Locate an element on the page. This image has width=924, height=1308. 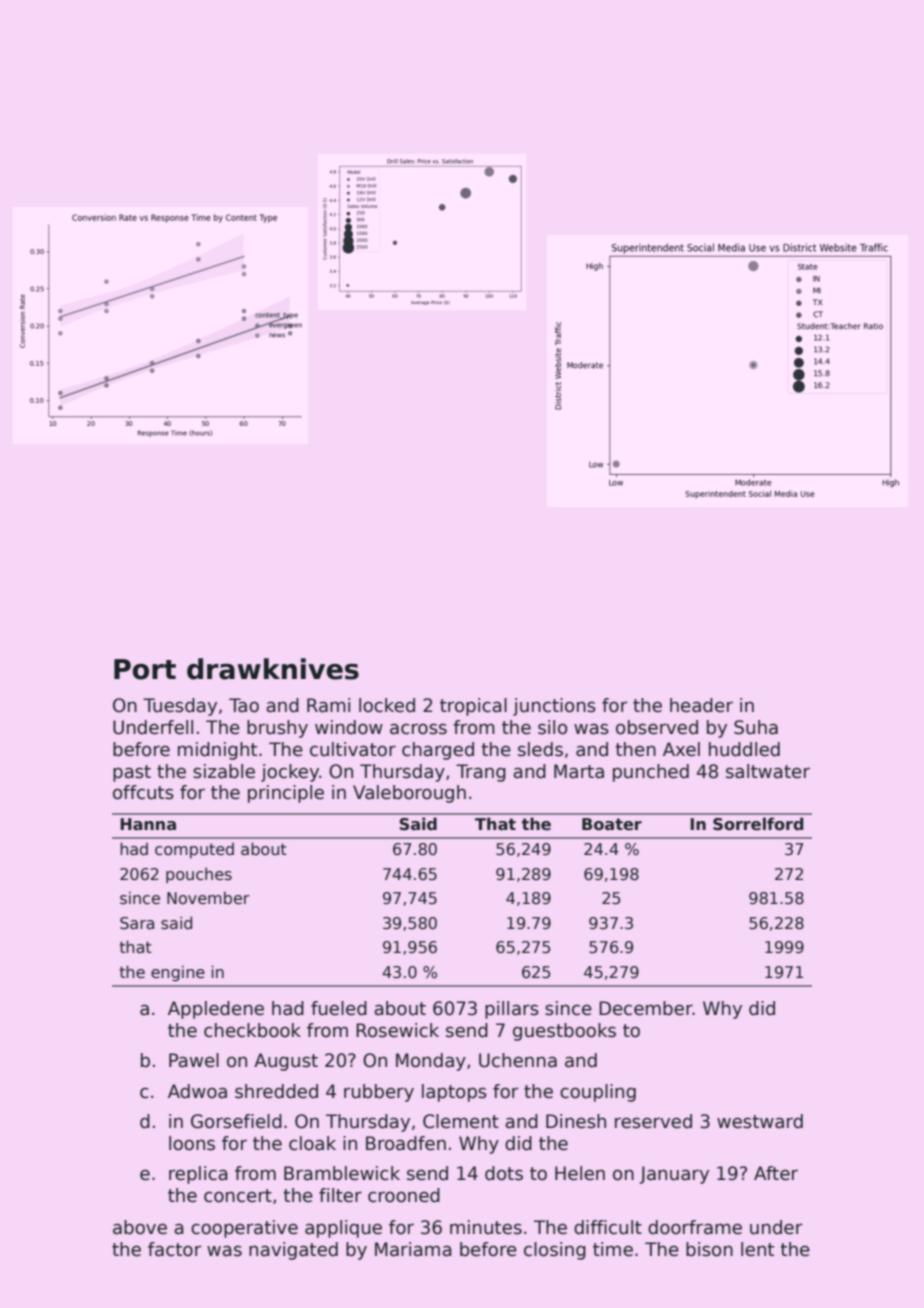
tropical is located at coordinates (473, 707).
